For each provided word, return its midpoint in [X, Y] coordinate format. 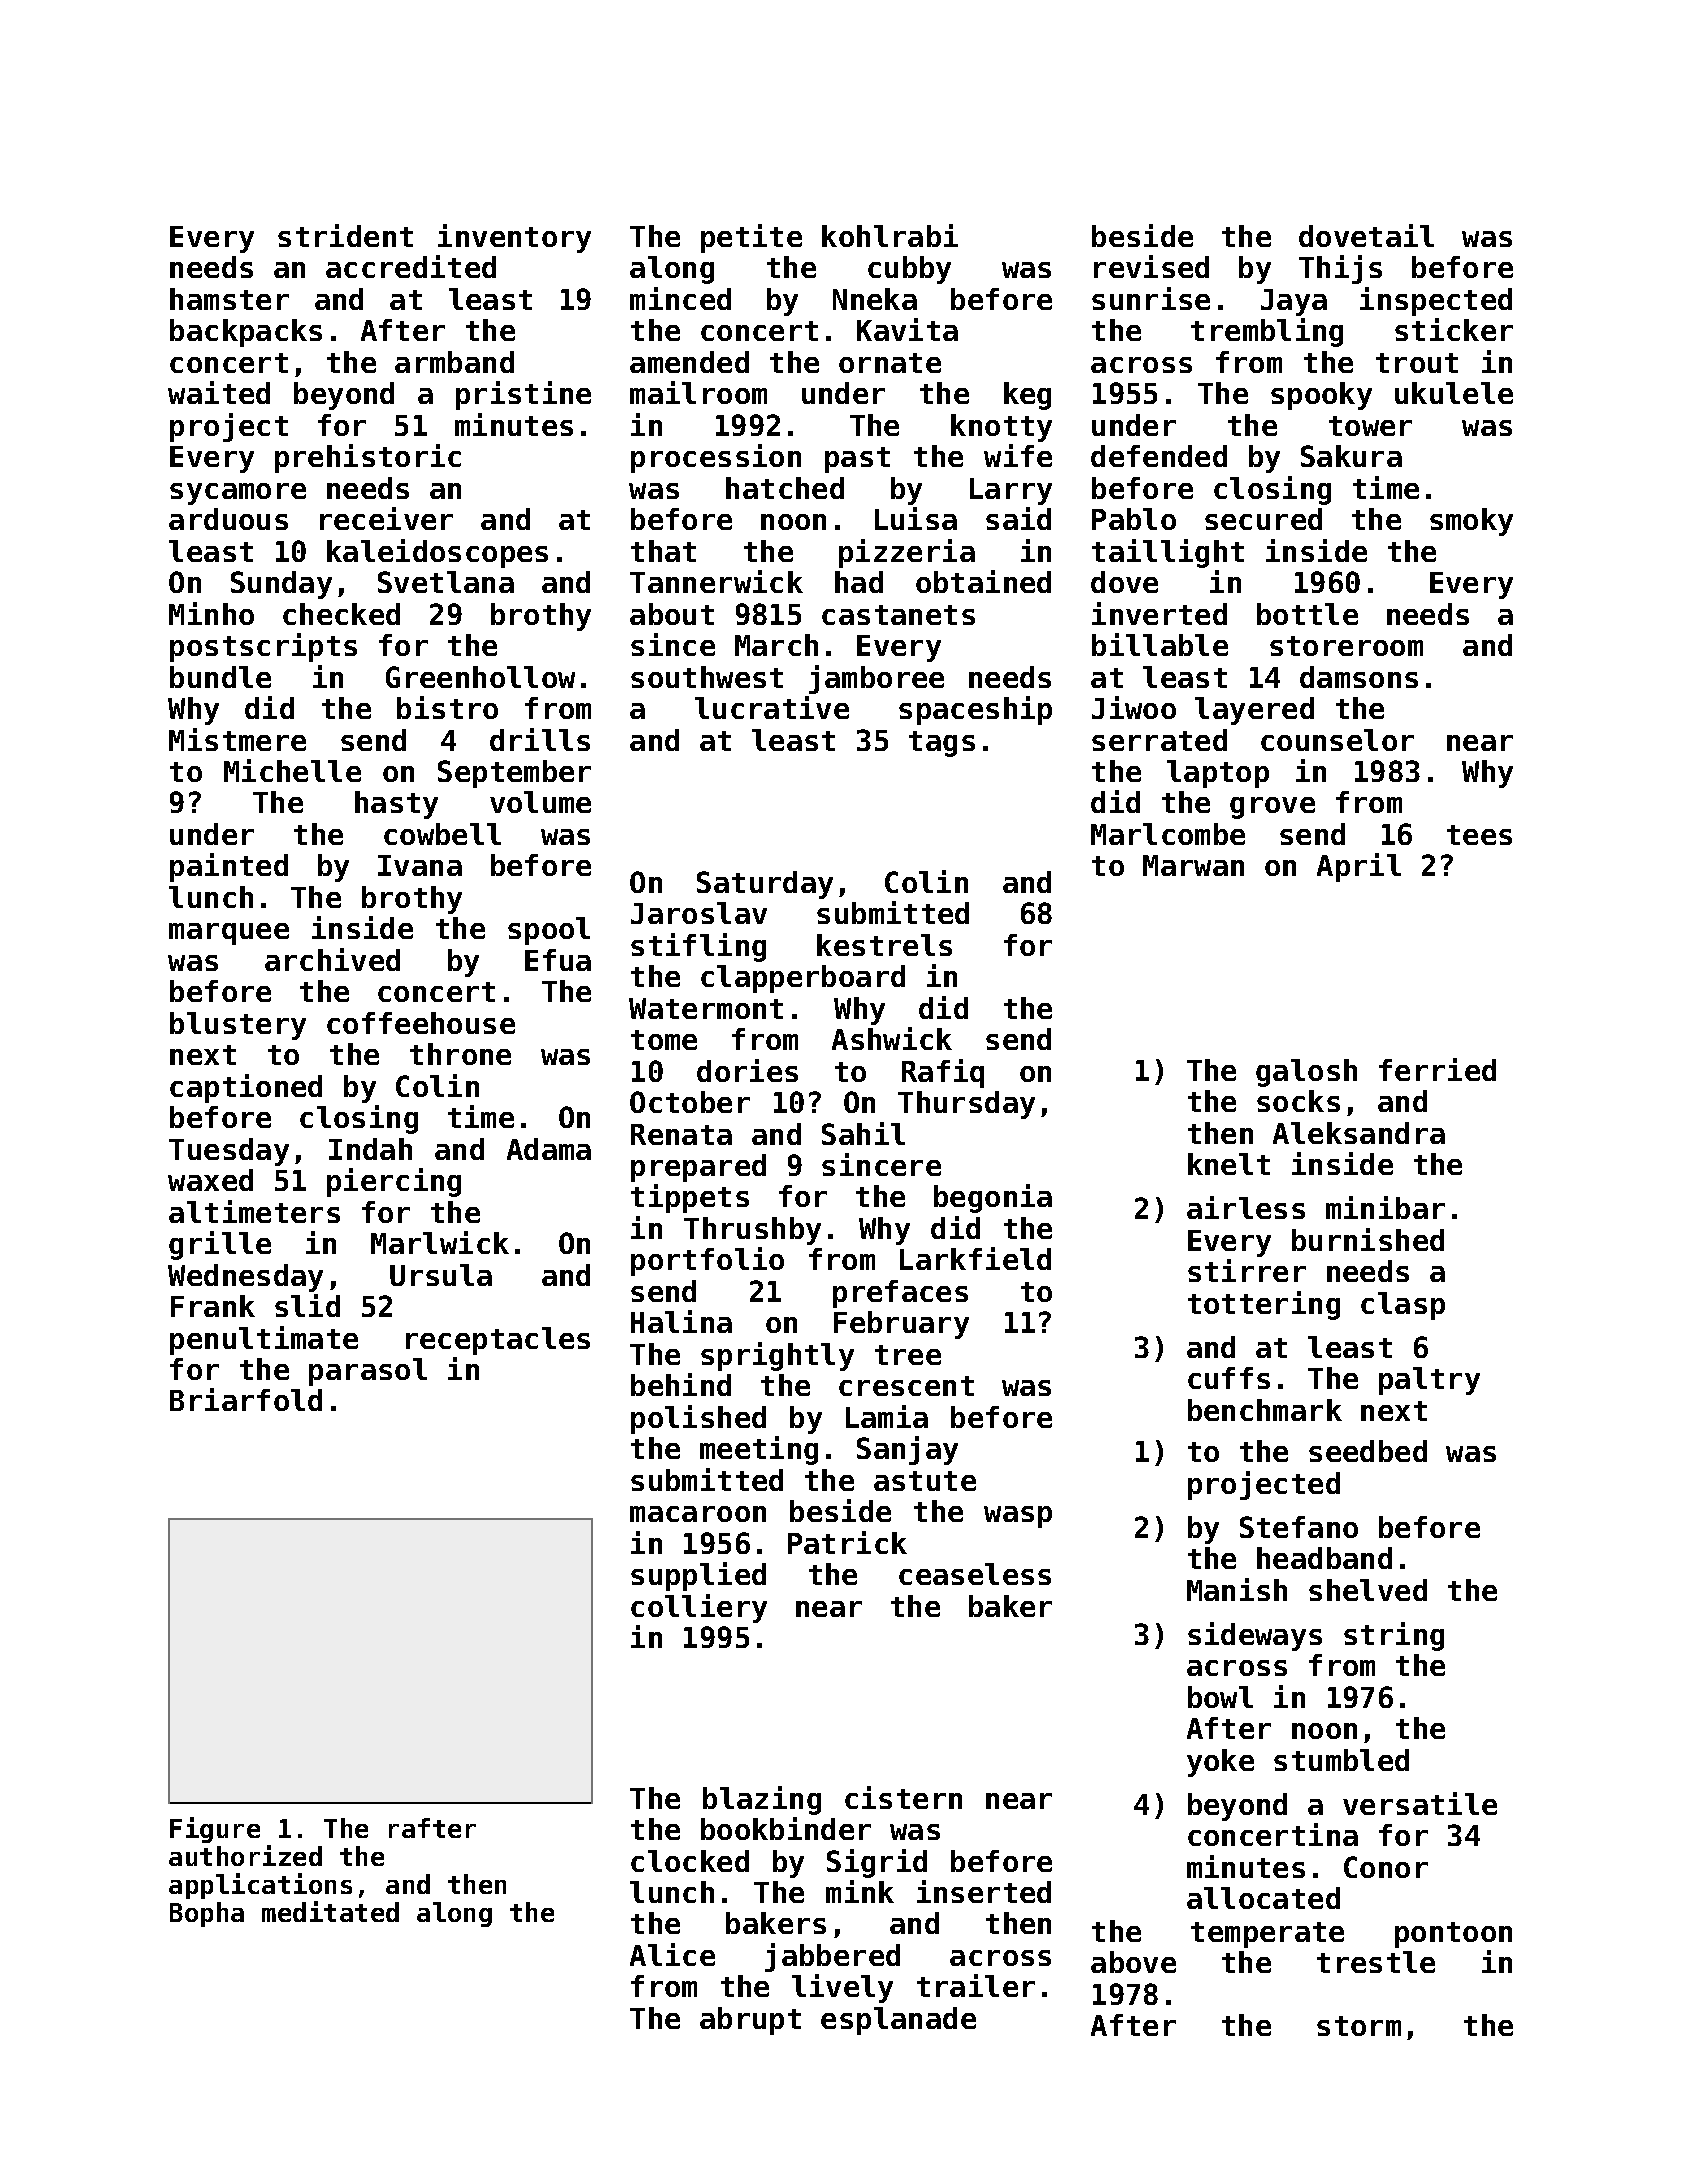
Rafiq [943, 1073]
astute [925, 1481]
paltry [1429, 1381]
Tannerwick [716, 581]
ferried [1437, 1069]
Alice [672, 1954]
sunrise [1151, 298]
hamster [229, 299]
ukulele [1454, 393]
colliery [699, 1608]
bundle [220, 677]
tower [1370, 426]
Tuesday [229, 1152]
